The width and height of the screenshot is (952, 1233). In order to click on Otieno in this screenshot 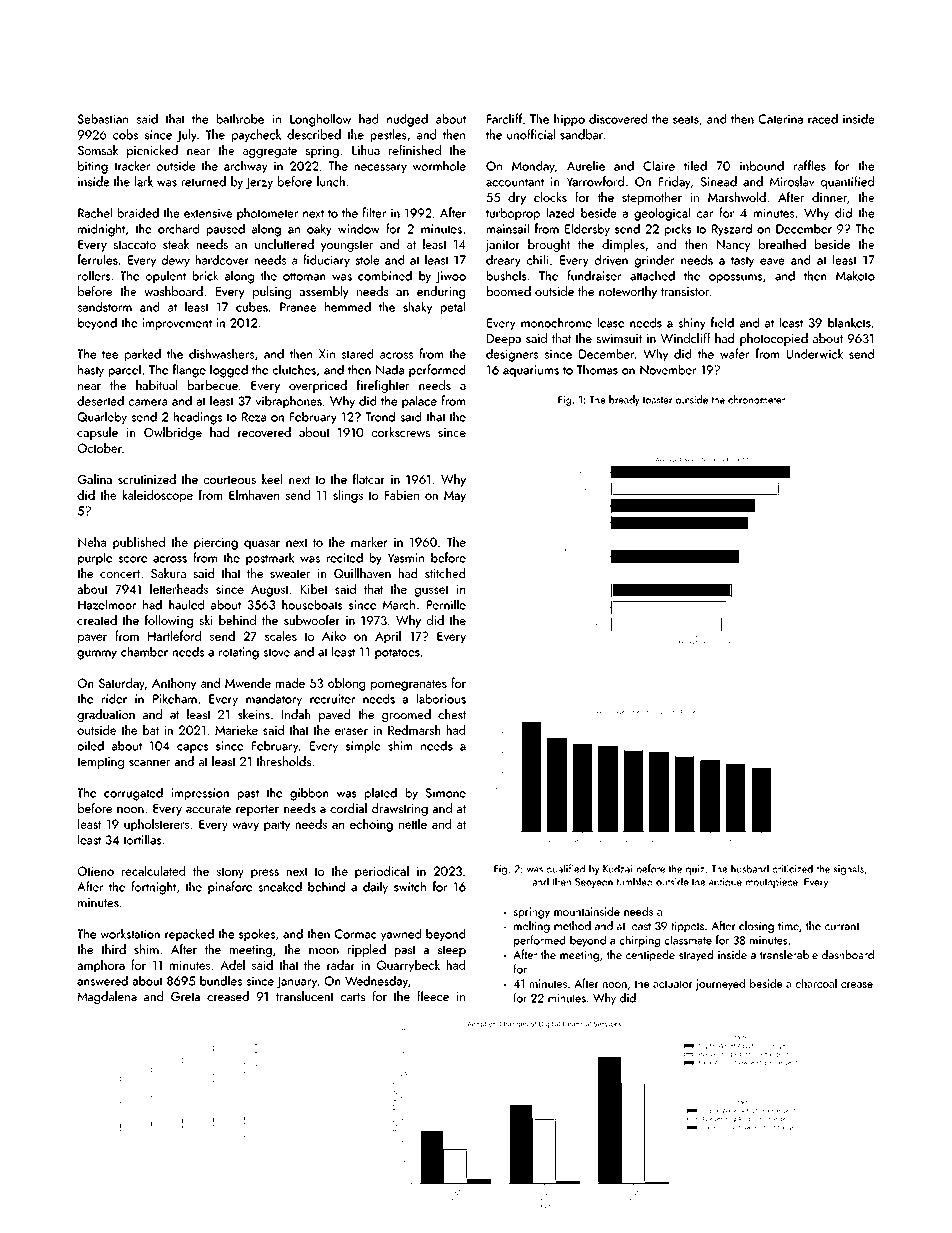, I will do `click(96, 871)`.
